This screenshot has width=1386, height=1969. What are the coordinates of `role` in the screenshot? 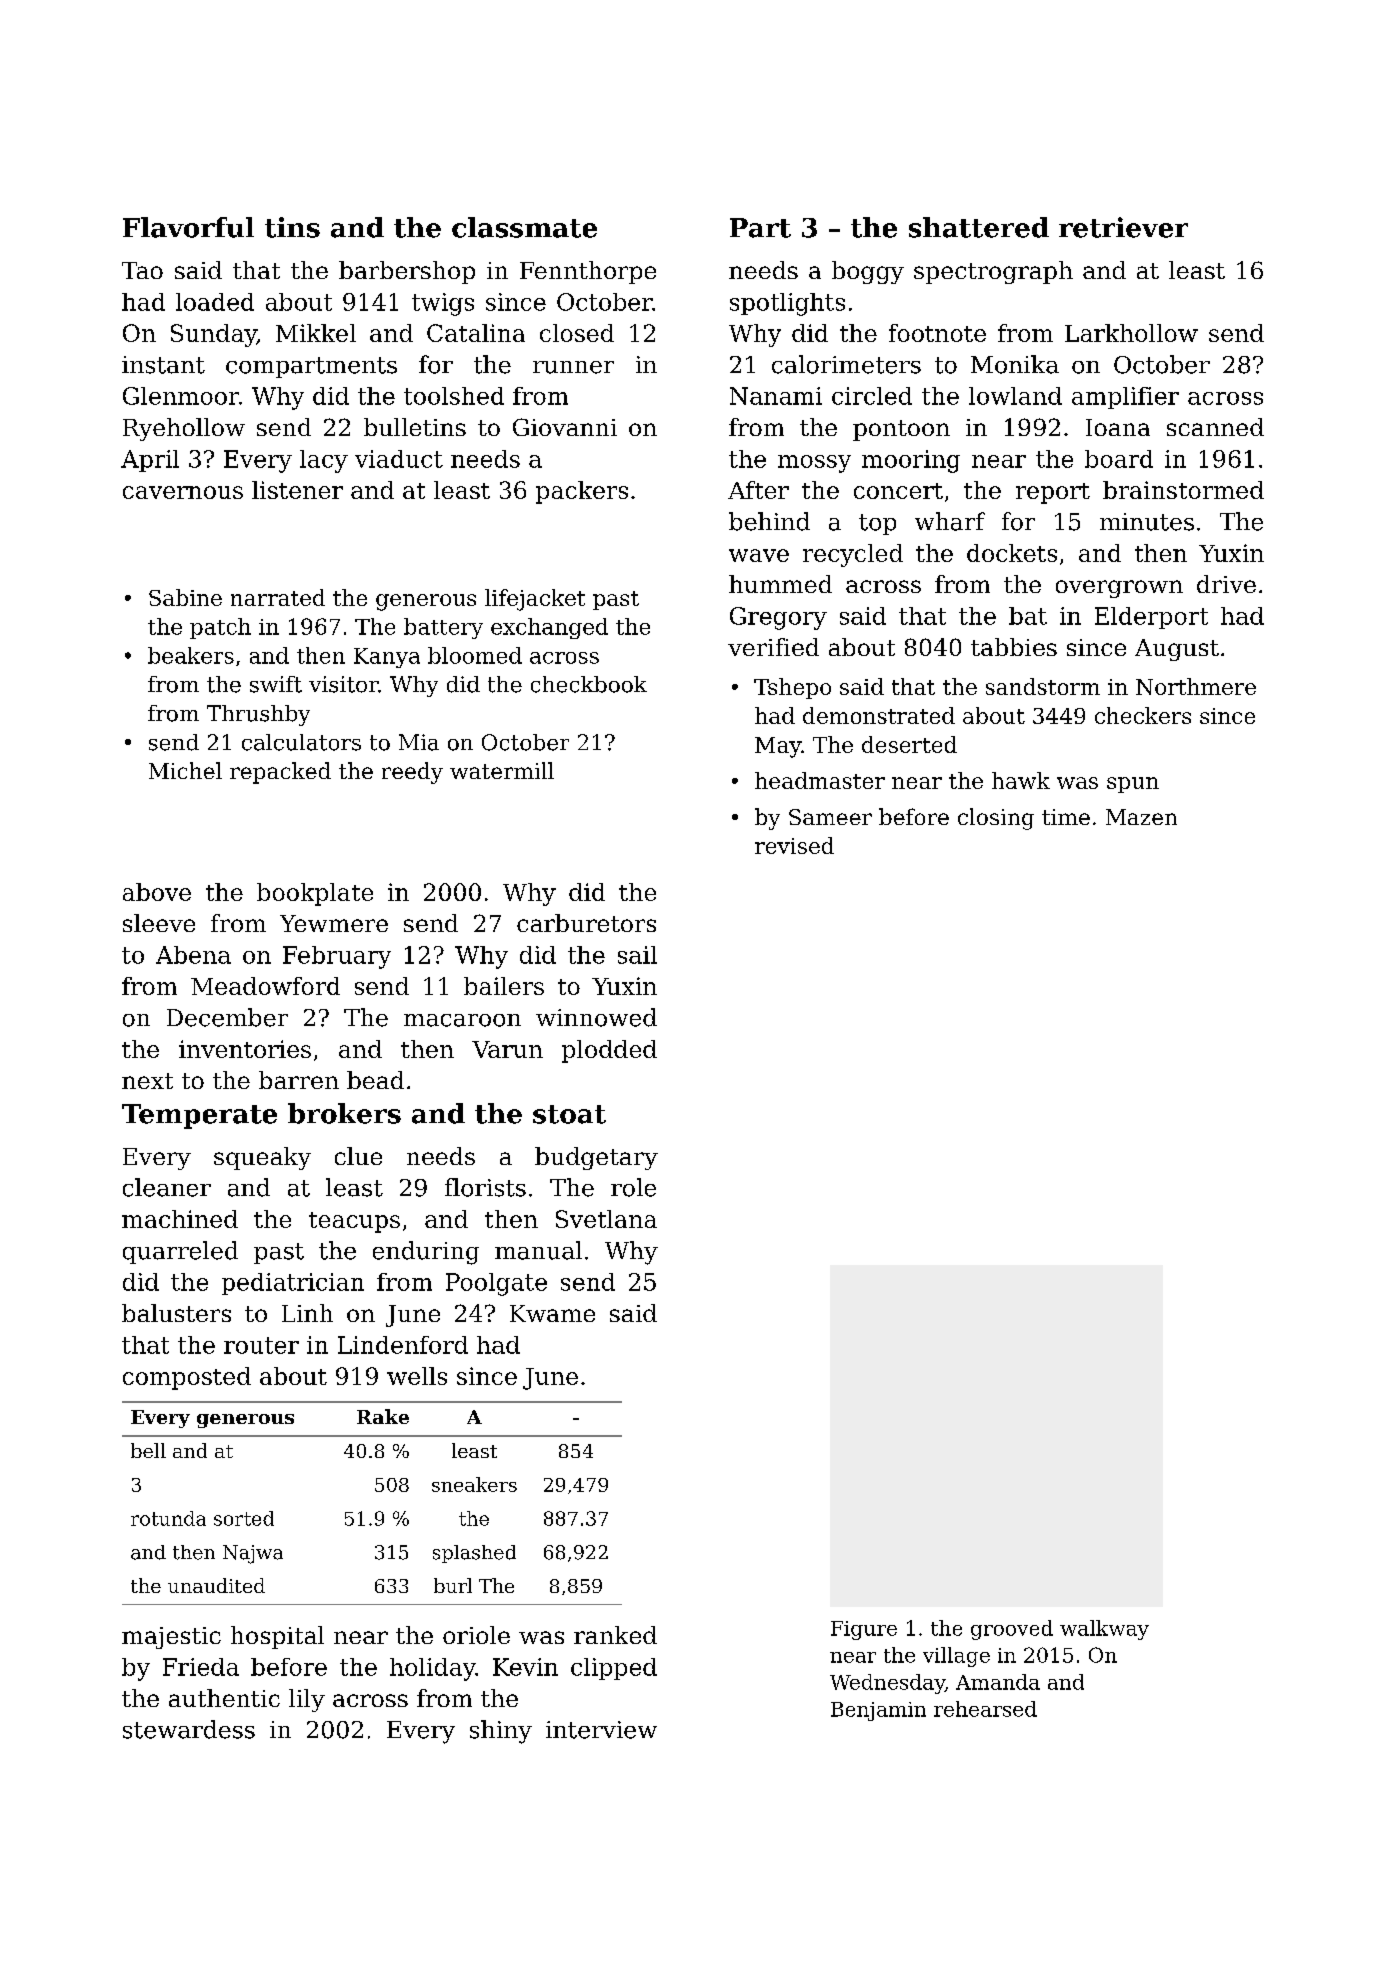 It's located at (633, 1187).
